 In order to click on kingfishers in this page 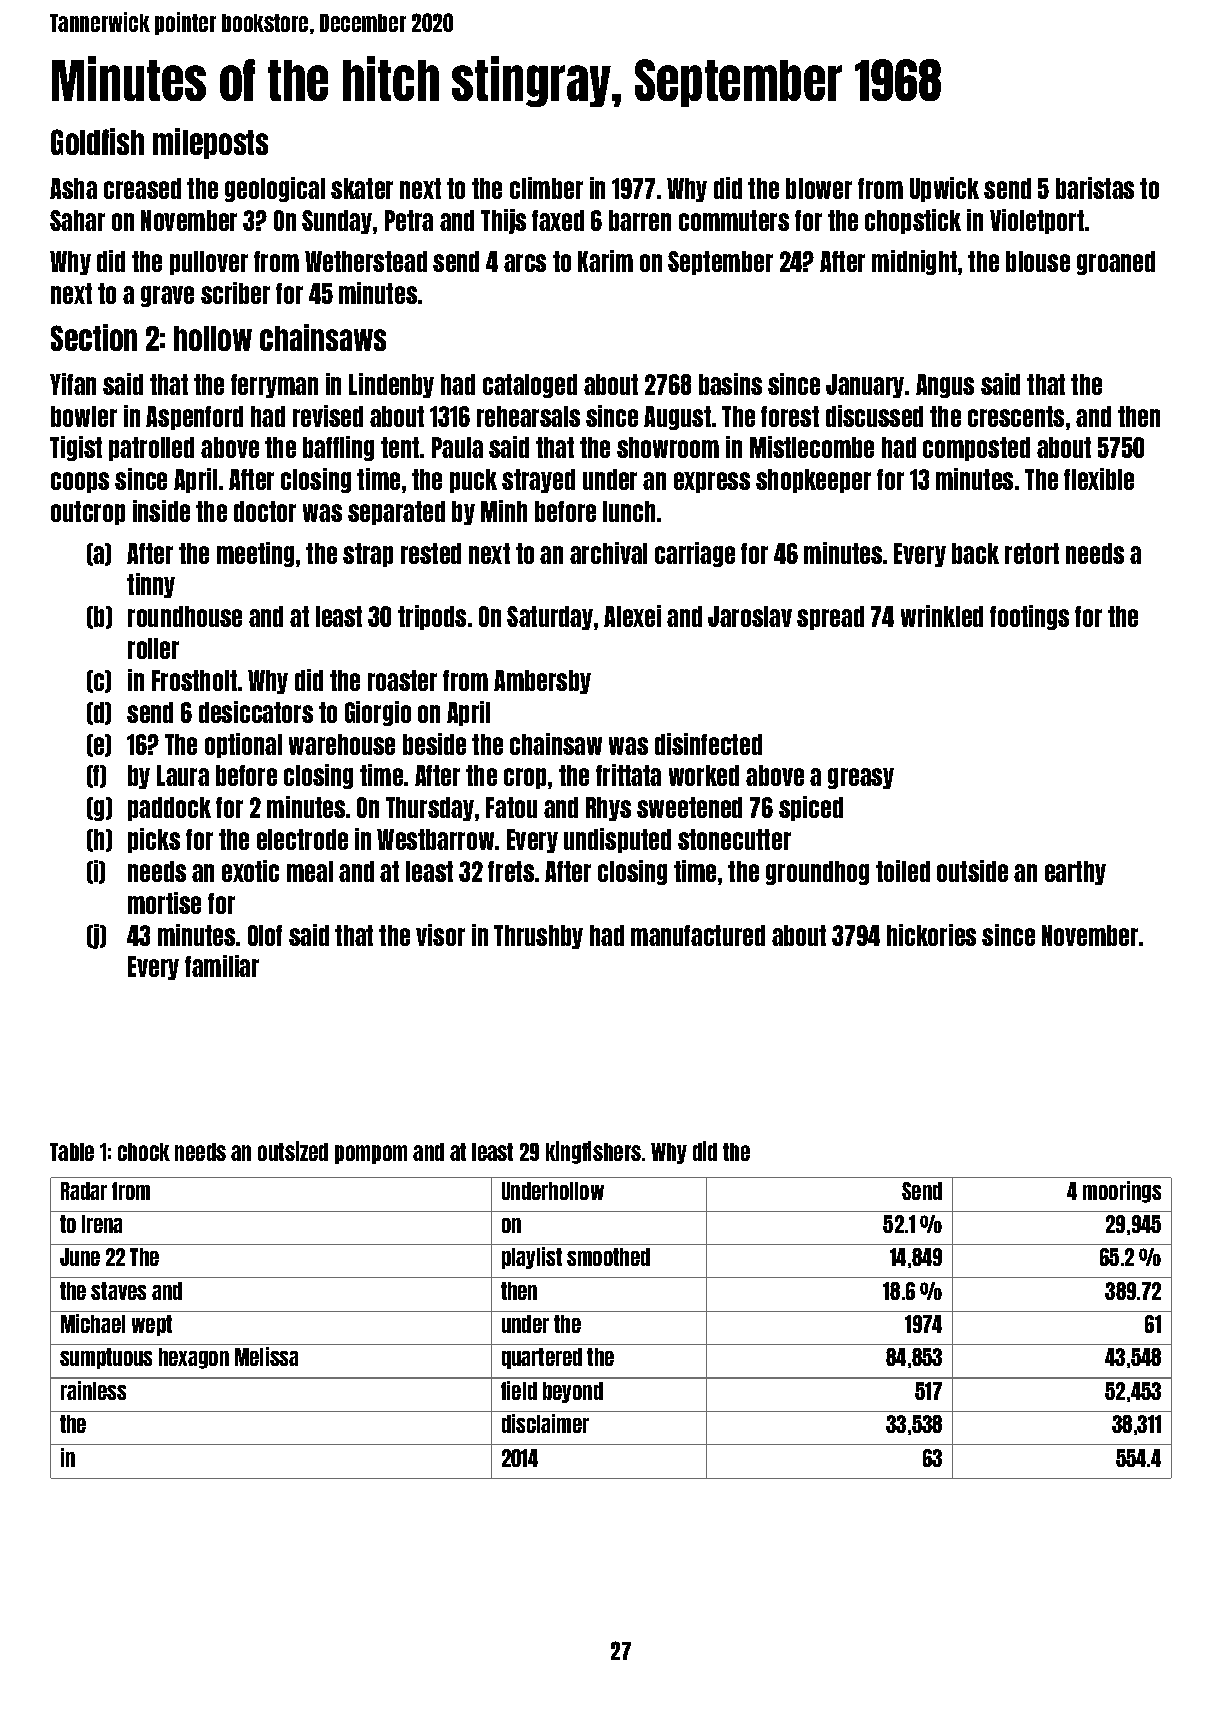, I will do `click(593, 1152)`.
